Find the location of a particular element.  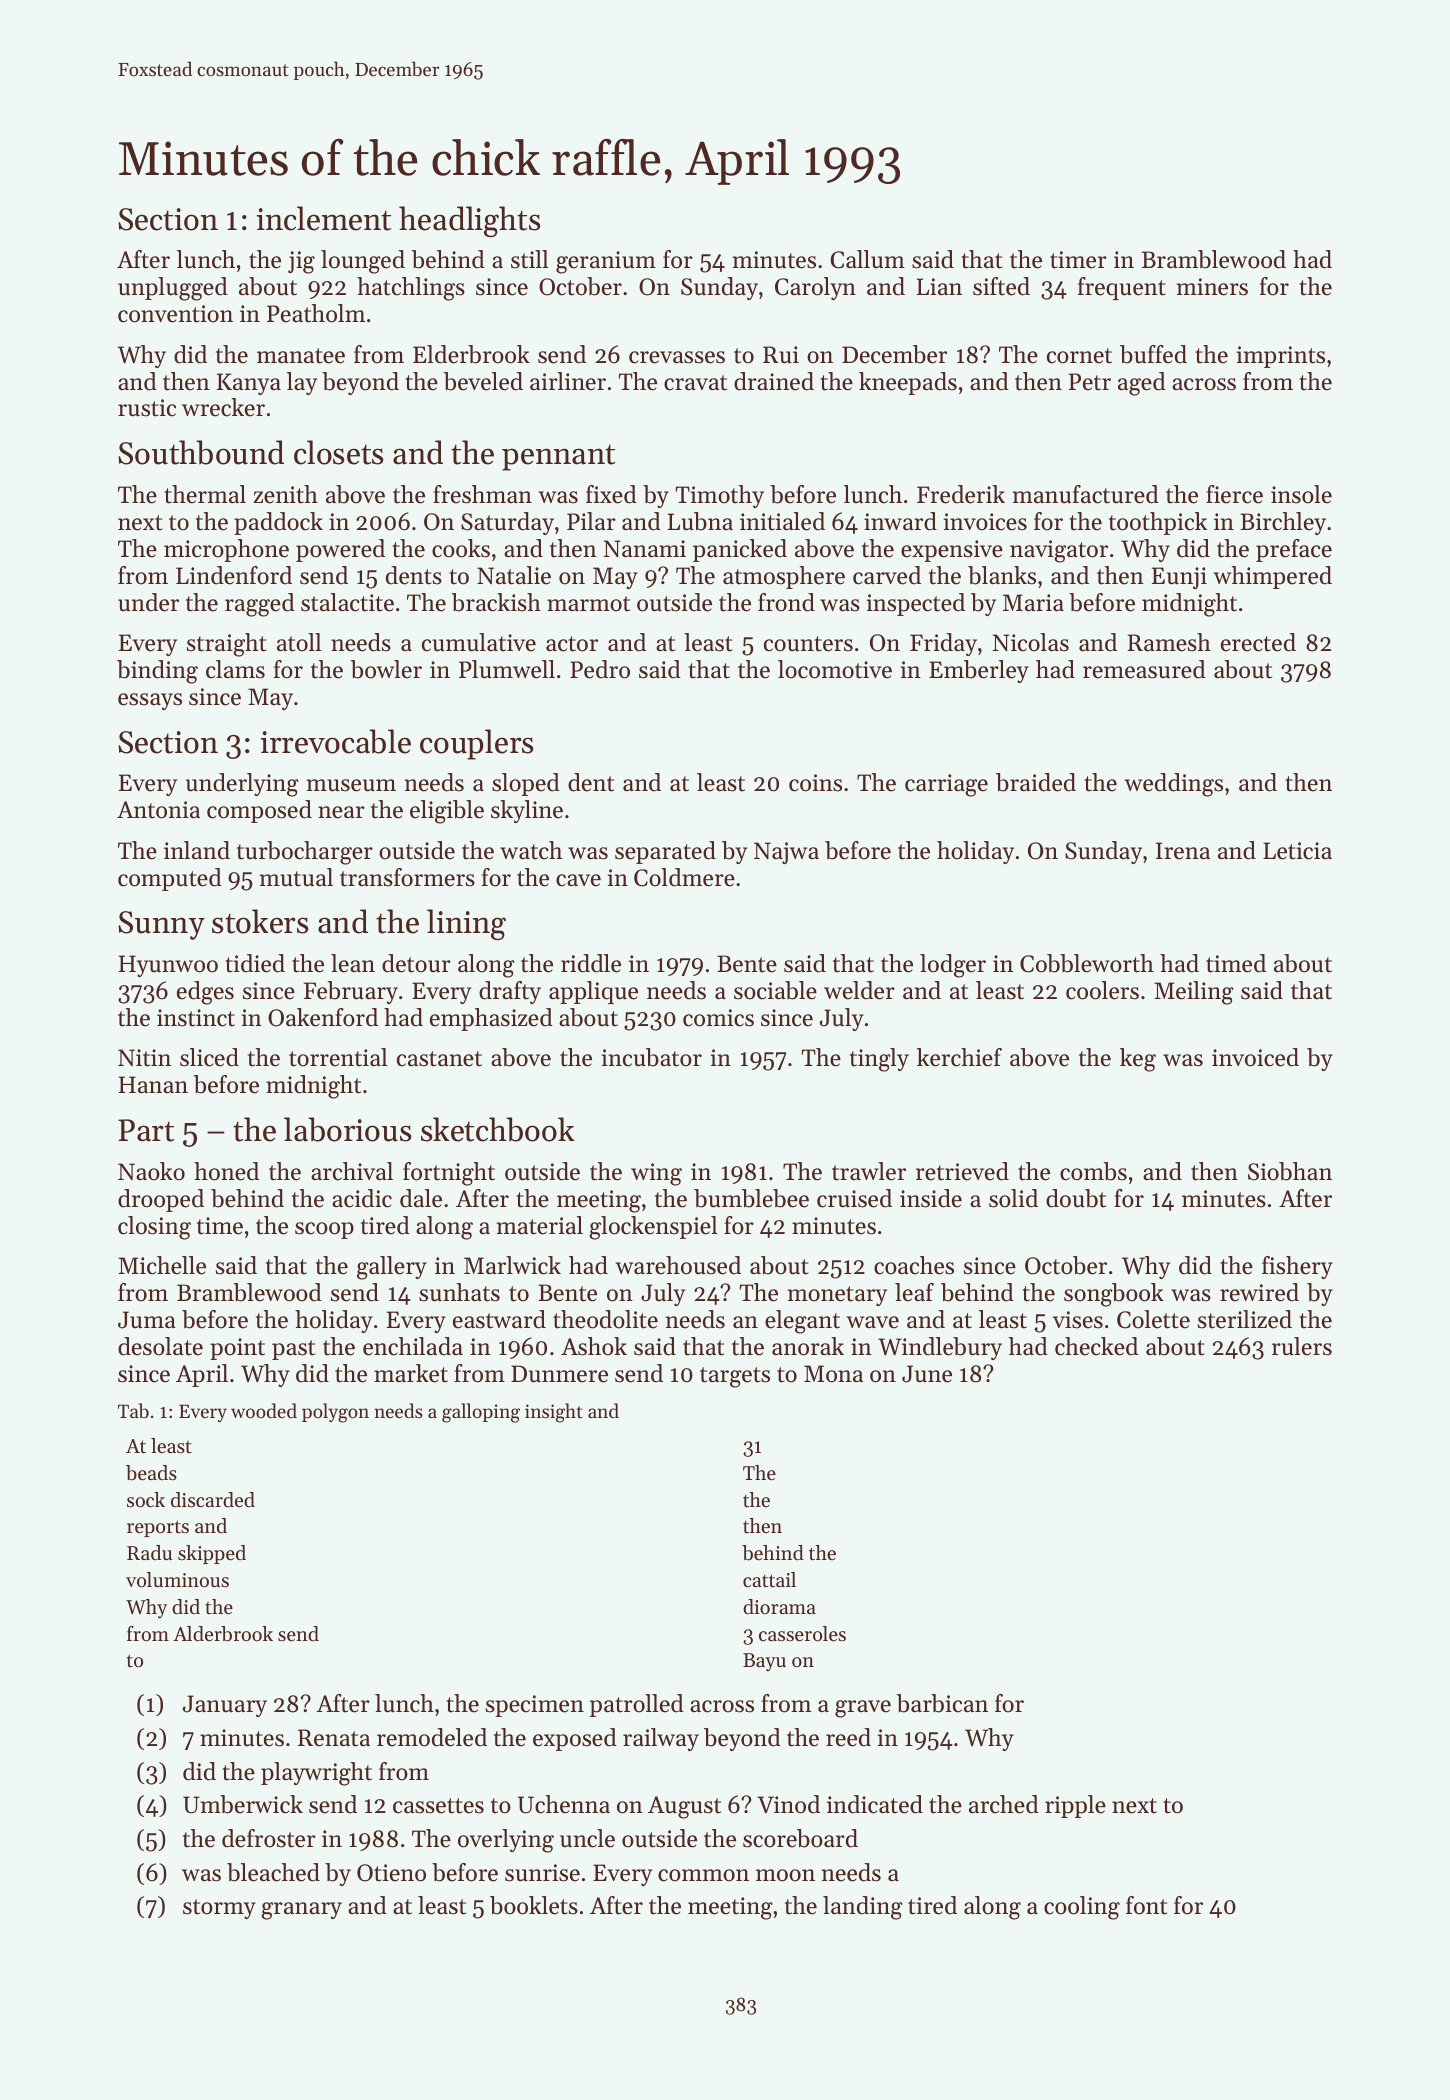

landing is located at coordinates (863, 1908).
